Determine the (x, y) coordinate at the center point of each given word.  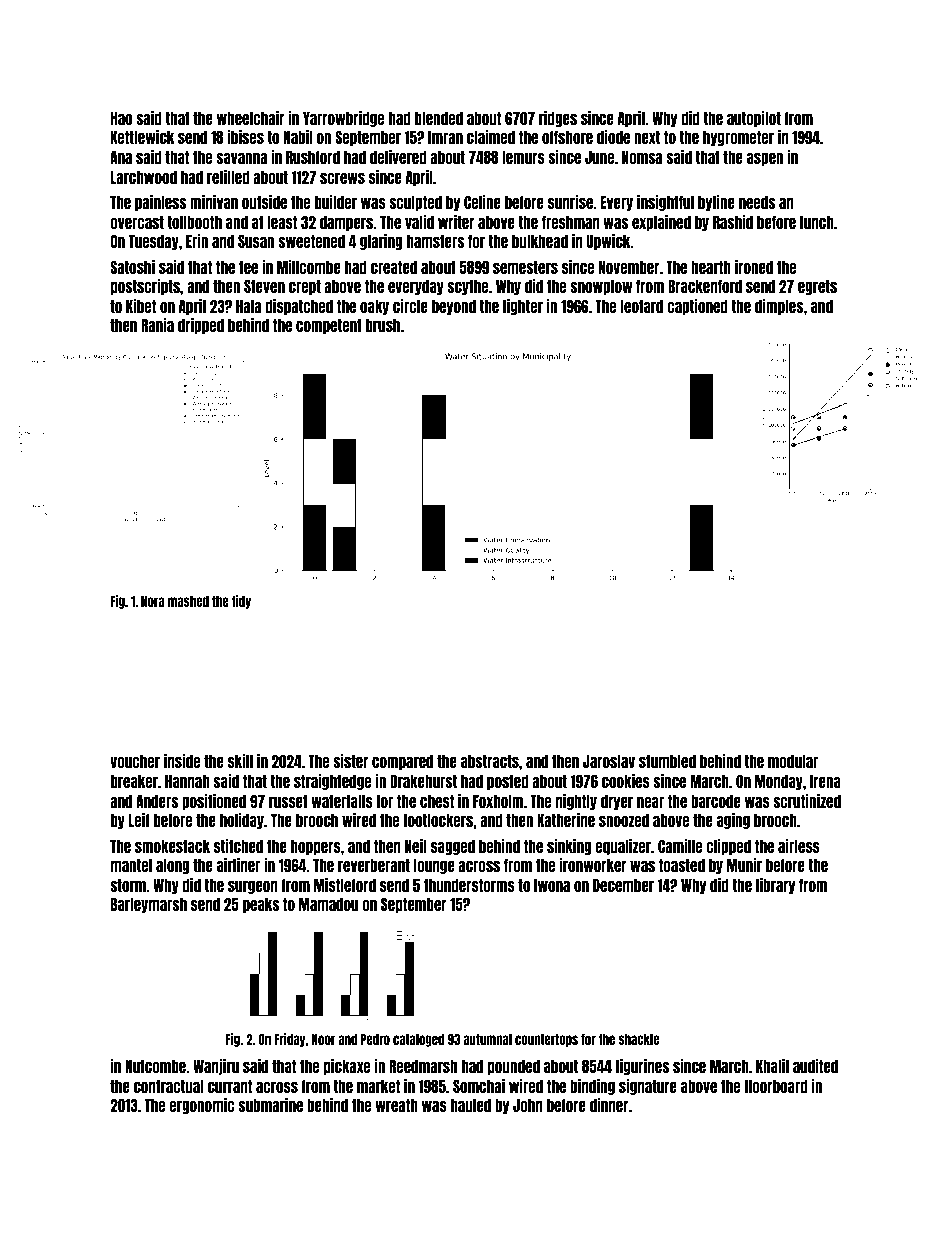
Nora (152, 601)
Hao (121, 118)
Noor (323, 1039)
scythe (467, 287)
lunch (817, 222)
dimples (779, 307)
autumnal (487, 1039)
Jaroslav (609, 761)
